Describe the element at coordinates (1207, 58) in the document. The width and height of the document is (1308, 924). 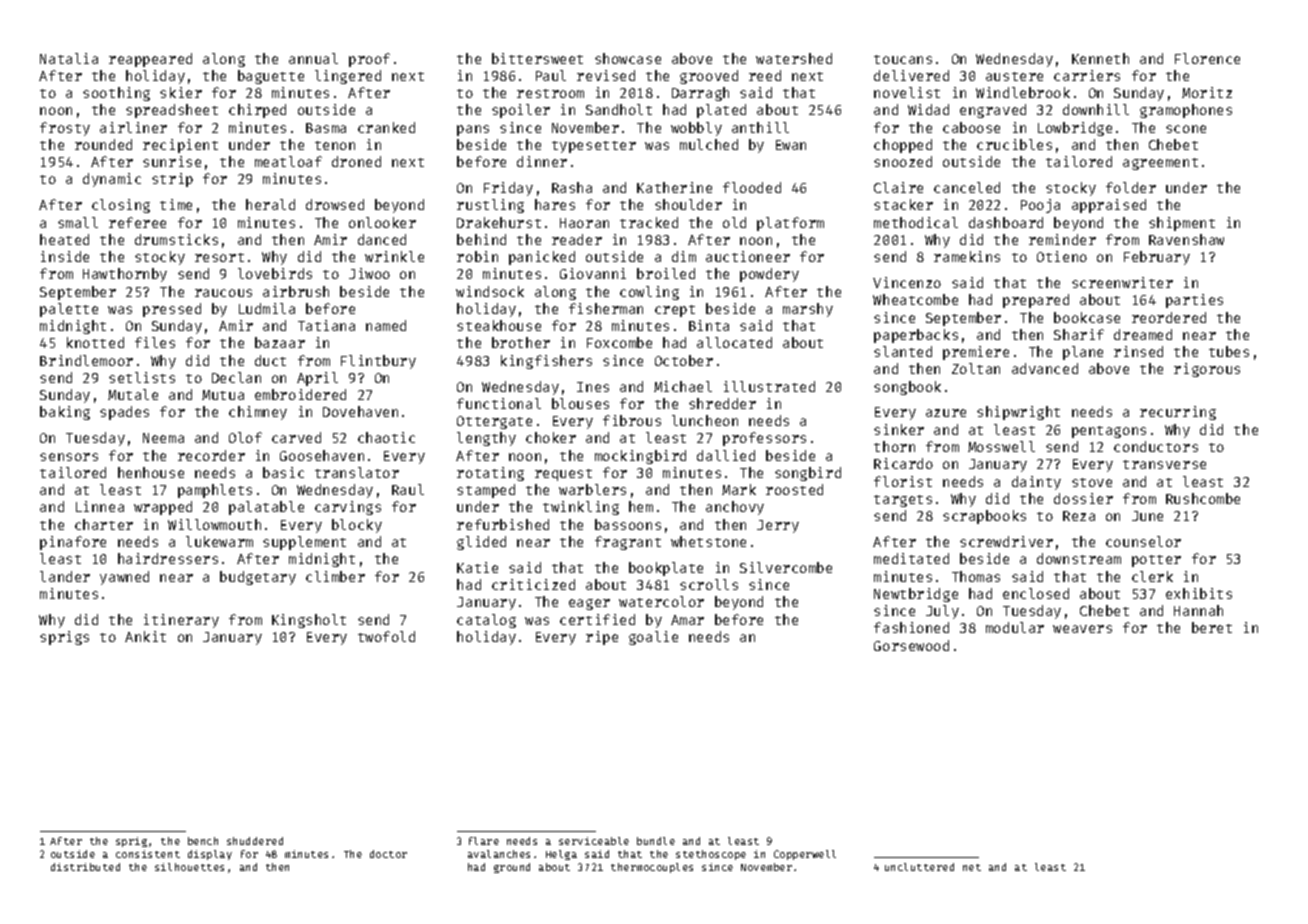
I see `Florence` at that location.
